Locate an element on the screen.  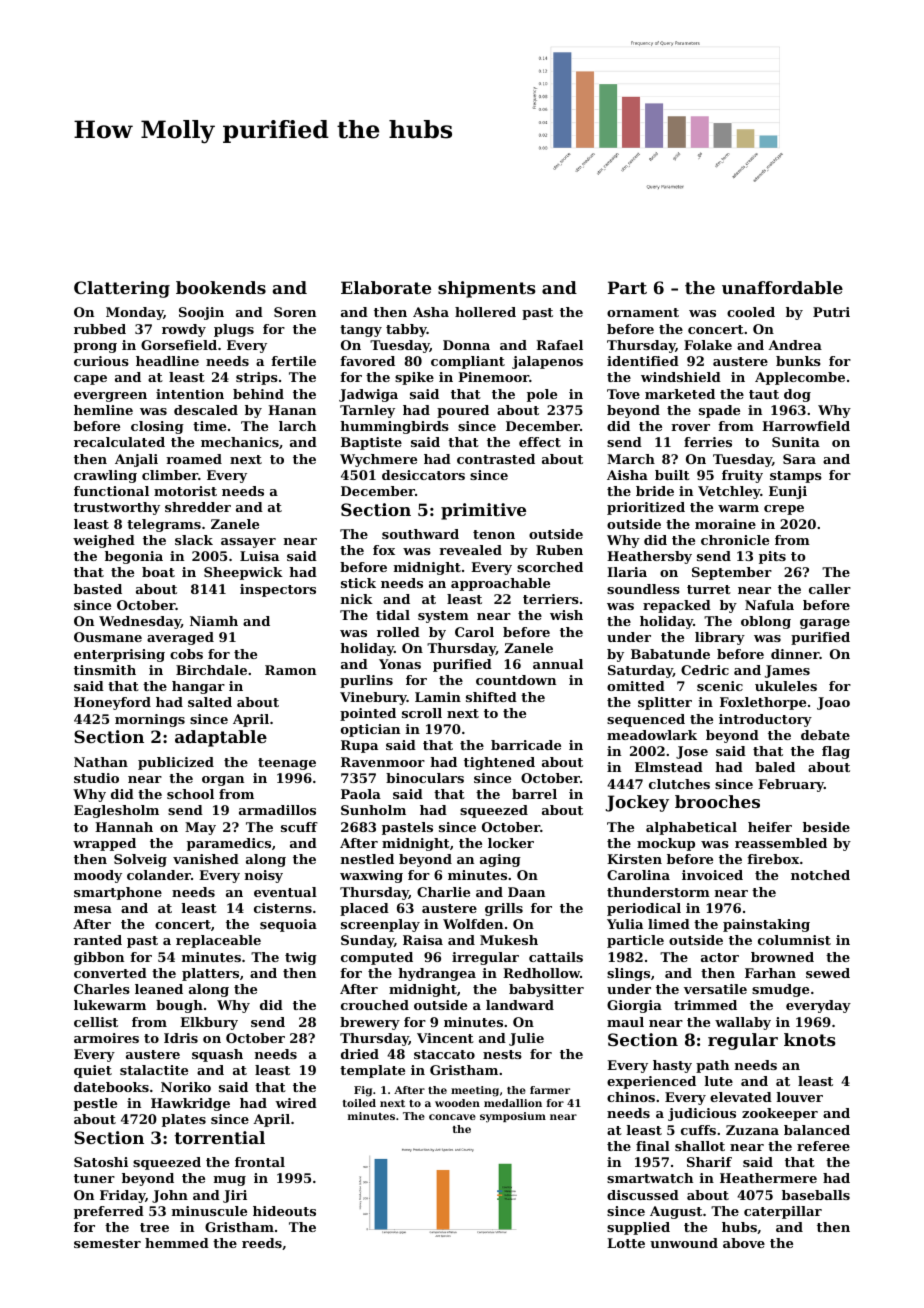
preferred is located at coordinates (109, 1212).
